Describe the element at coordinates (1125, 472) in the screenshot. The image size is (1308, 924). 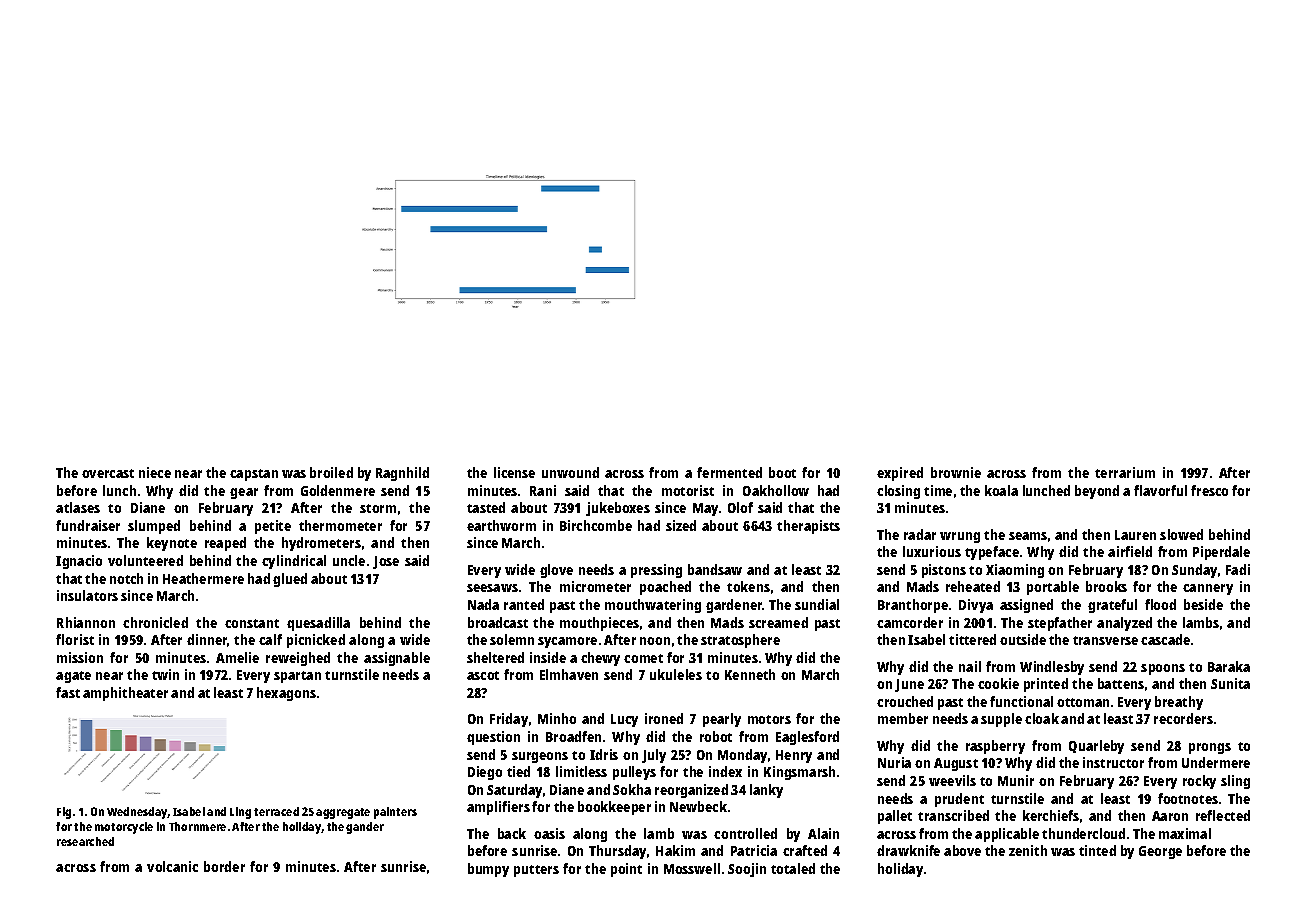
I see `terrarium` at that location.
